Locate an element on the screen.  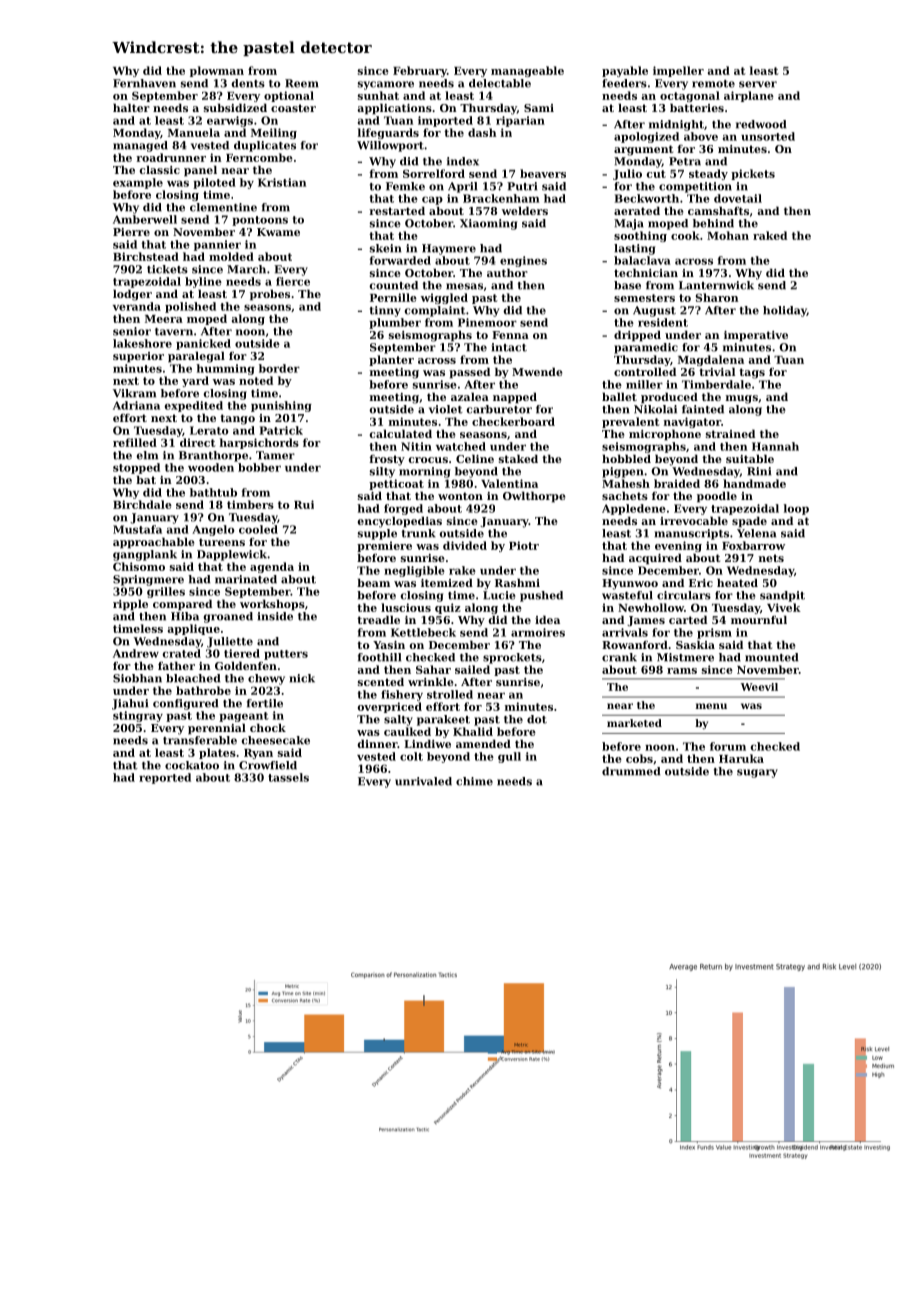
beavers is located at coordinates (543, 173).
